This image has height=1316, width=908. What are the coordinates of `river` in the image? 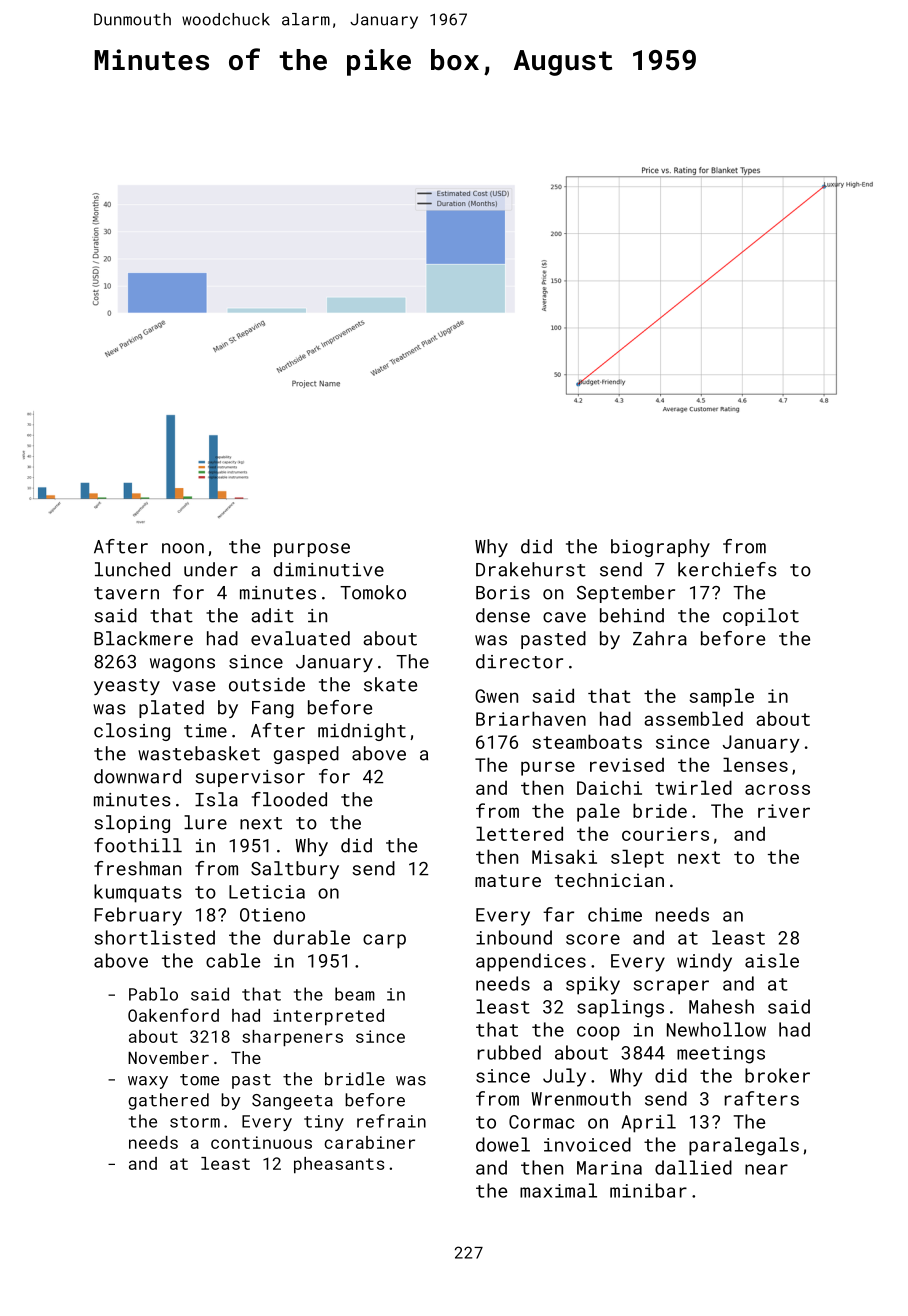 It's located at (784, 811).
